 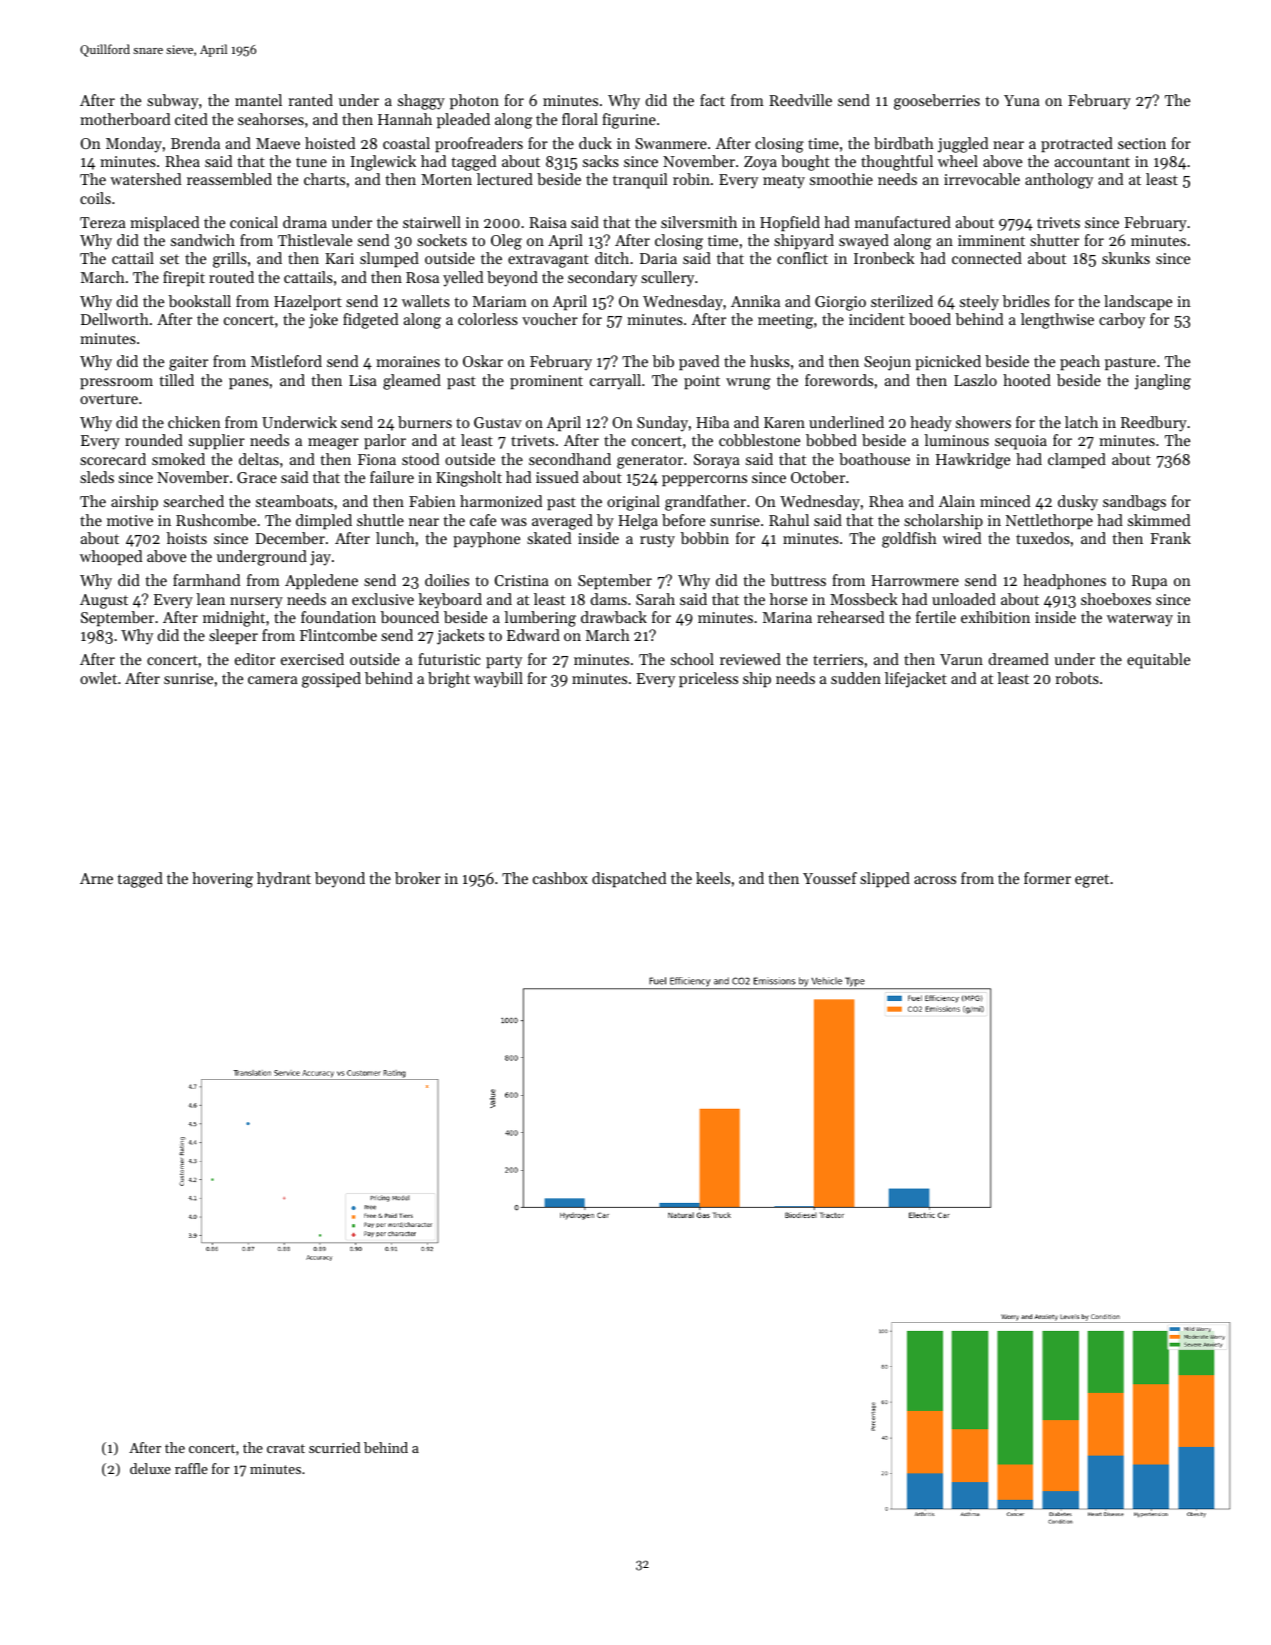 What do you see at coordinates (557, 477) in the screenshot?
I see `issued` at bounding box center [557, 477].
